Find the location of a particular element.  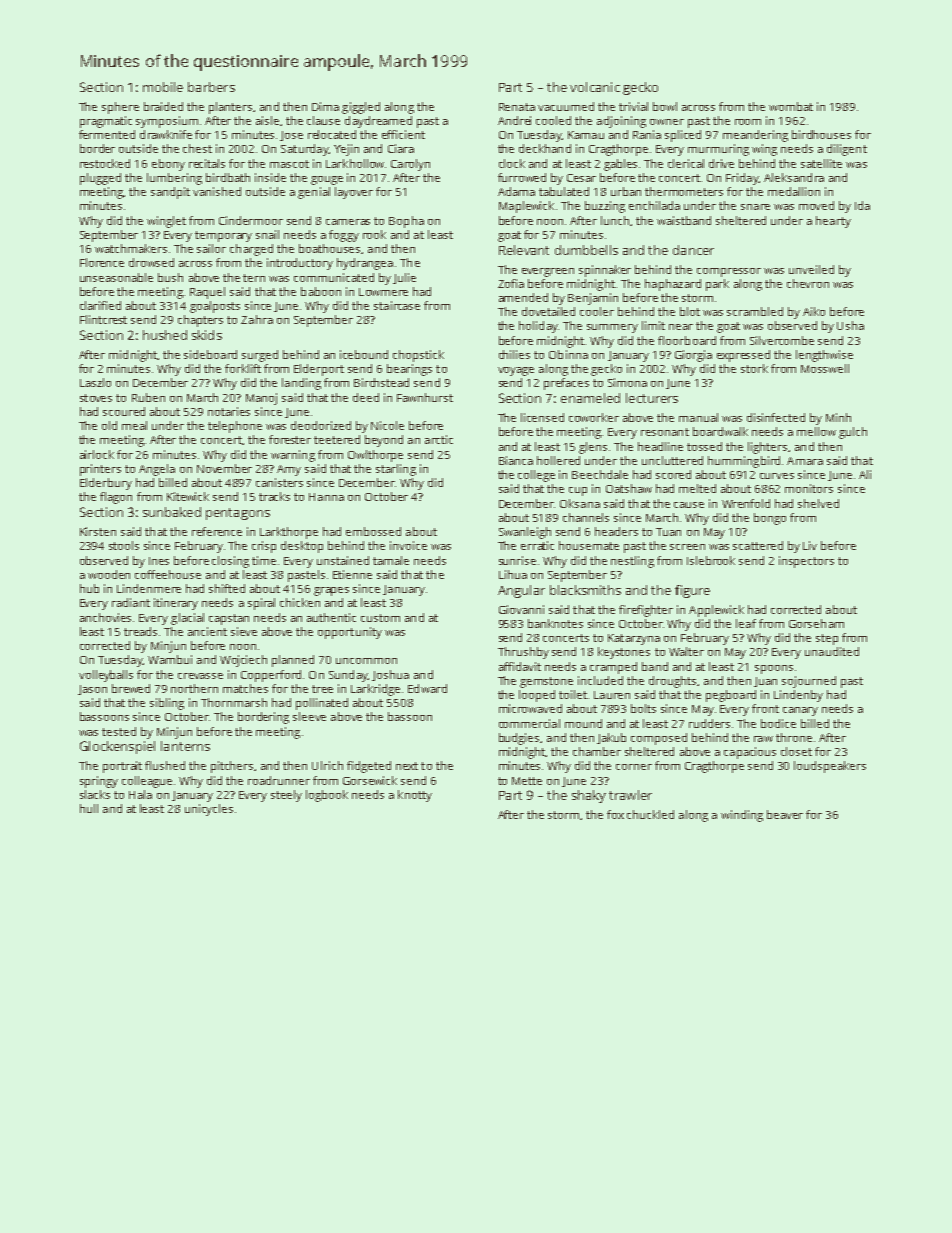

bowl is located at coordinates (665, 106).
